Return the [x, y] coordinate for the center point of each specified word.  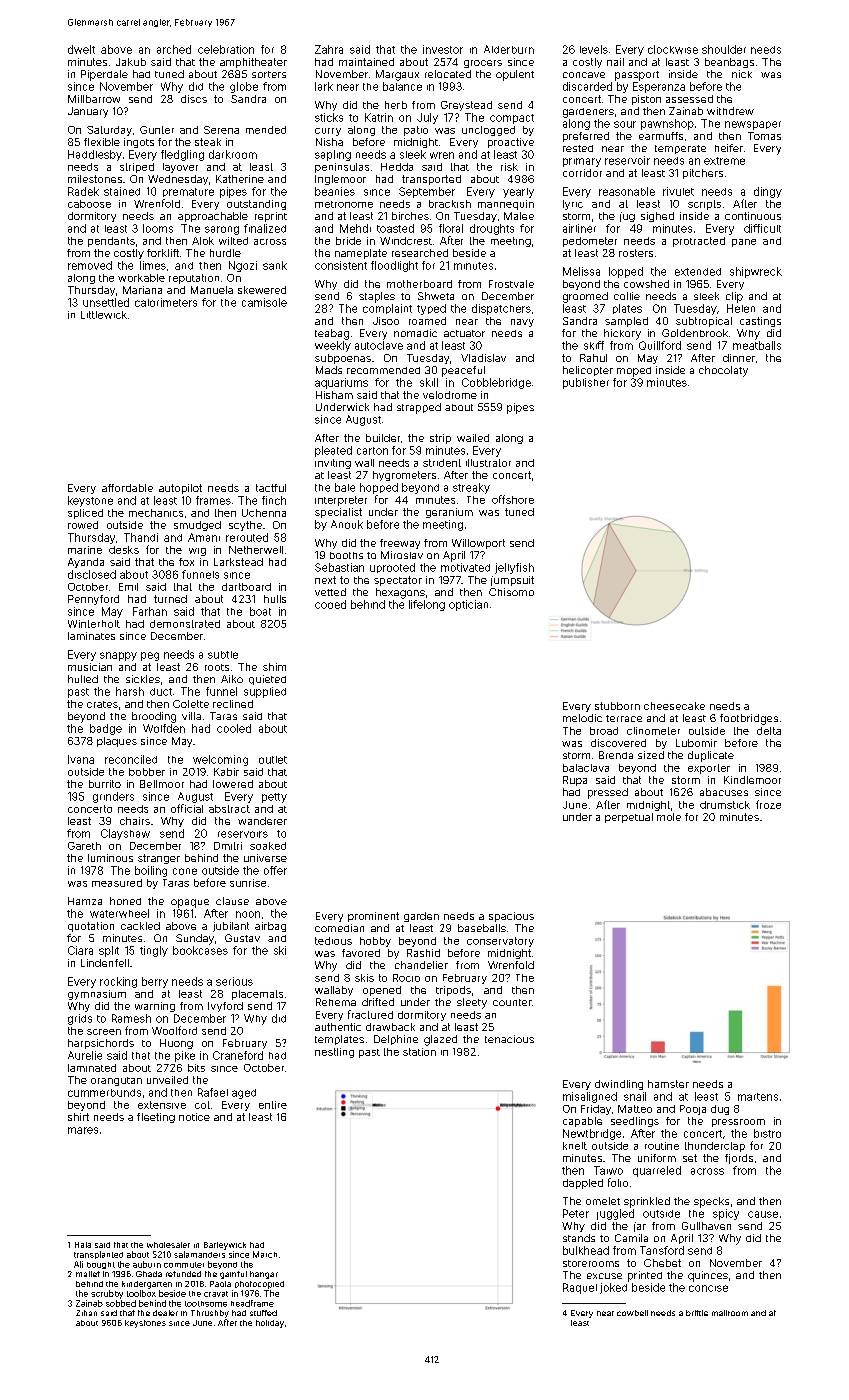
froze [768, 804]
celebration [226, 49]
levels [594, 49]
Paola [220, 1284]
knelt [575, 1146]
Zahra [329, 49]
